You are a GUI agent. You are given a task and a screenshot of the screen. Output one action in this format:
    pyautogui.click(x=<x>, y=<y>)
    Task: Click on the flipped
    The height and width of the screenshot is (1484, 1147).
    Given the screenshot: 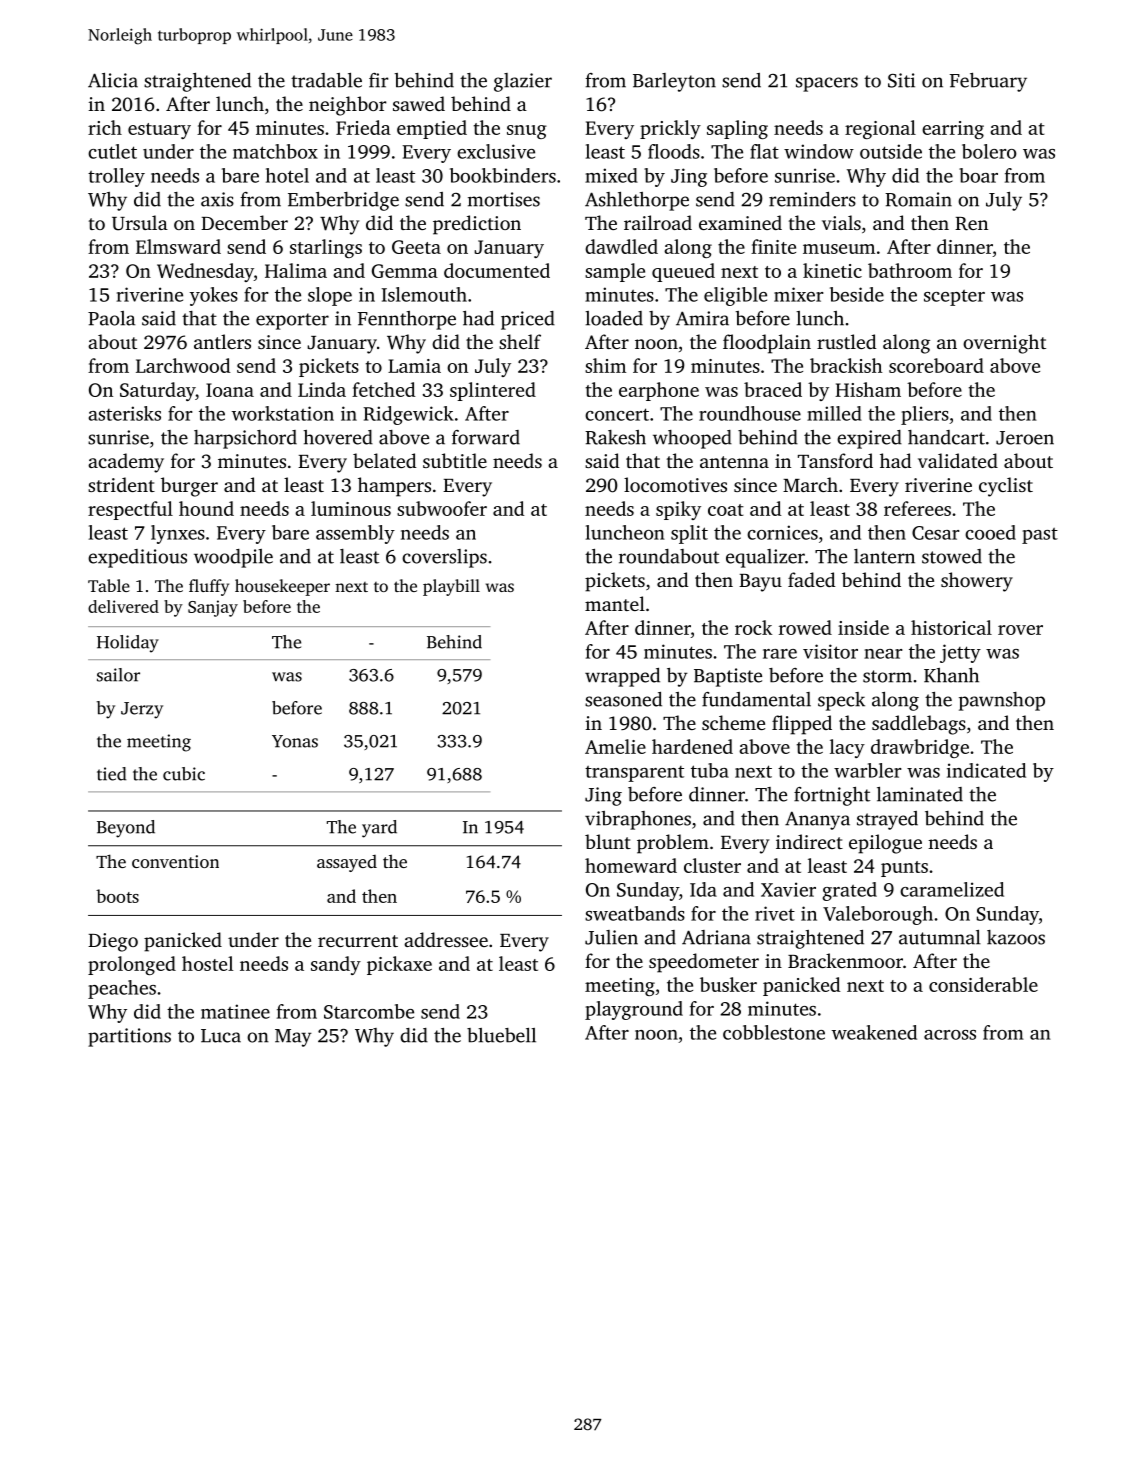 What is the action you would take?
    pyautogui.click(x=802, y=725)
